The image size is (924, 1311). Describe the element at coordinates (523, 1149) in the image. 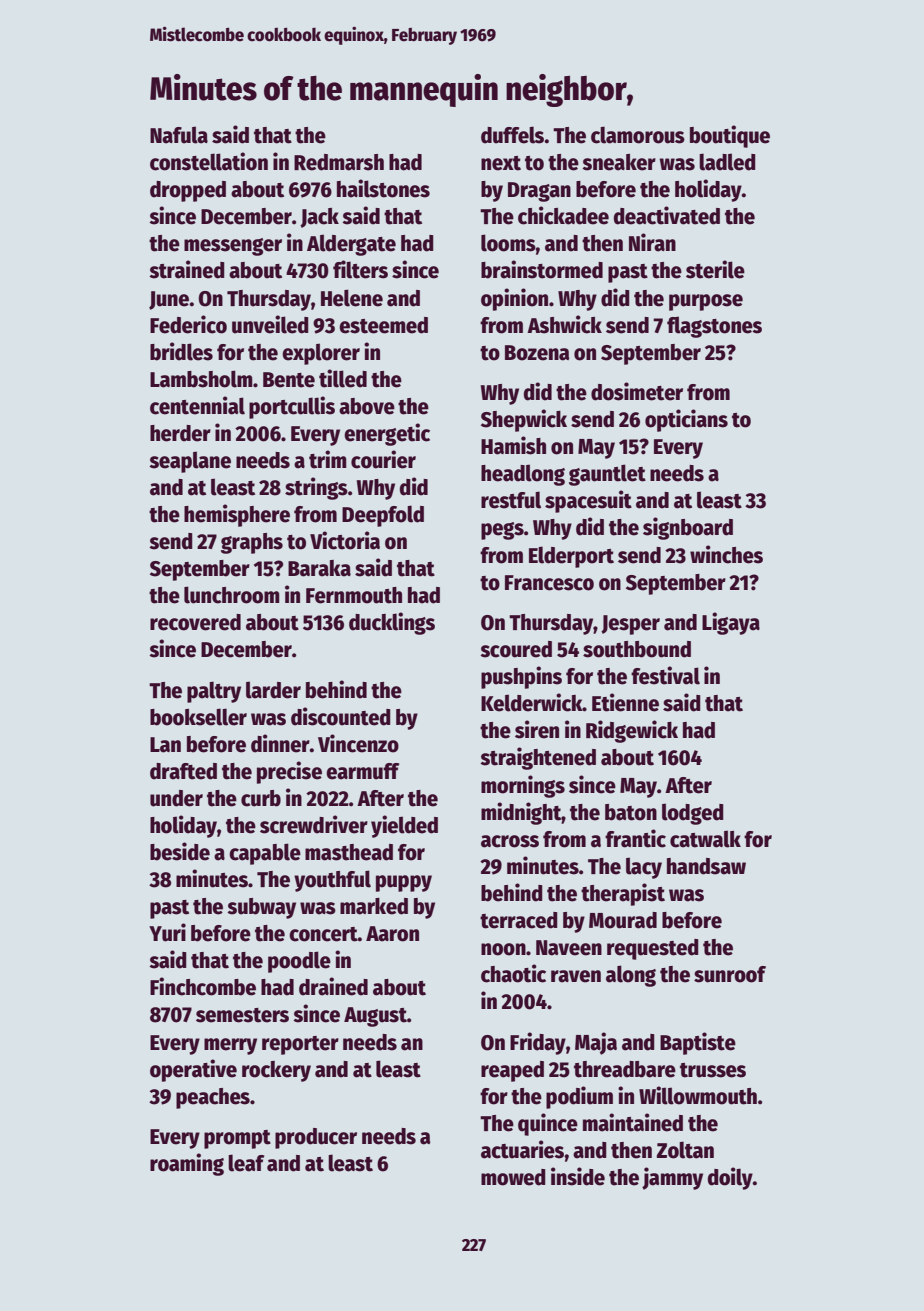

I see `actuaries` at that location.
